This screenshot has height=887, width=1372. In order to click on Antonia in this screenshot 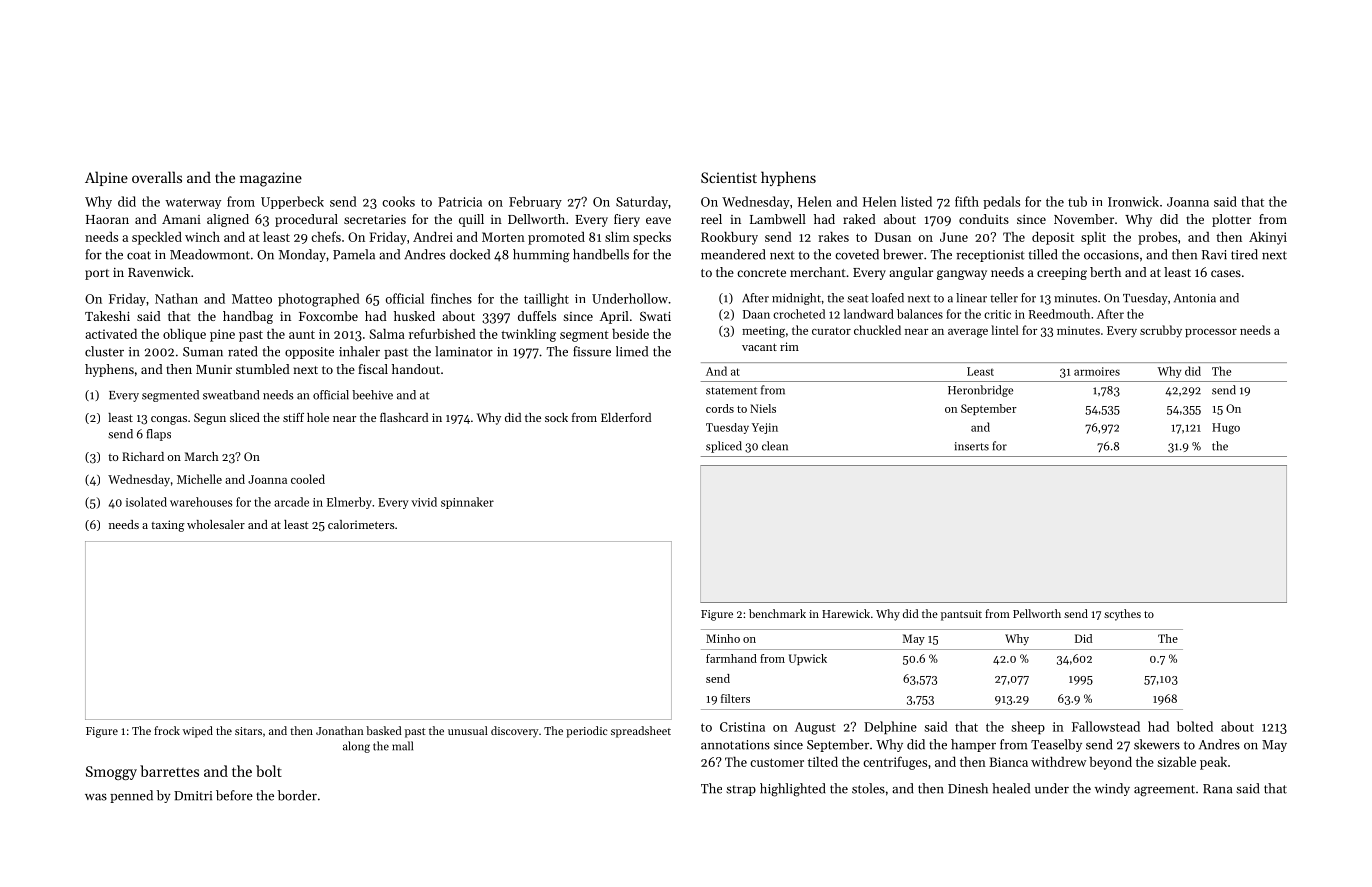, I will do `click(1195, 298)`.
